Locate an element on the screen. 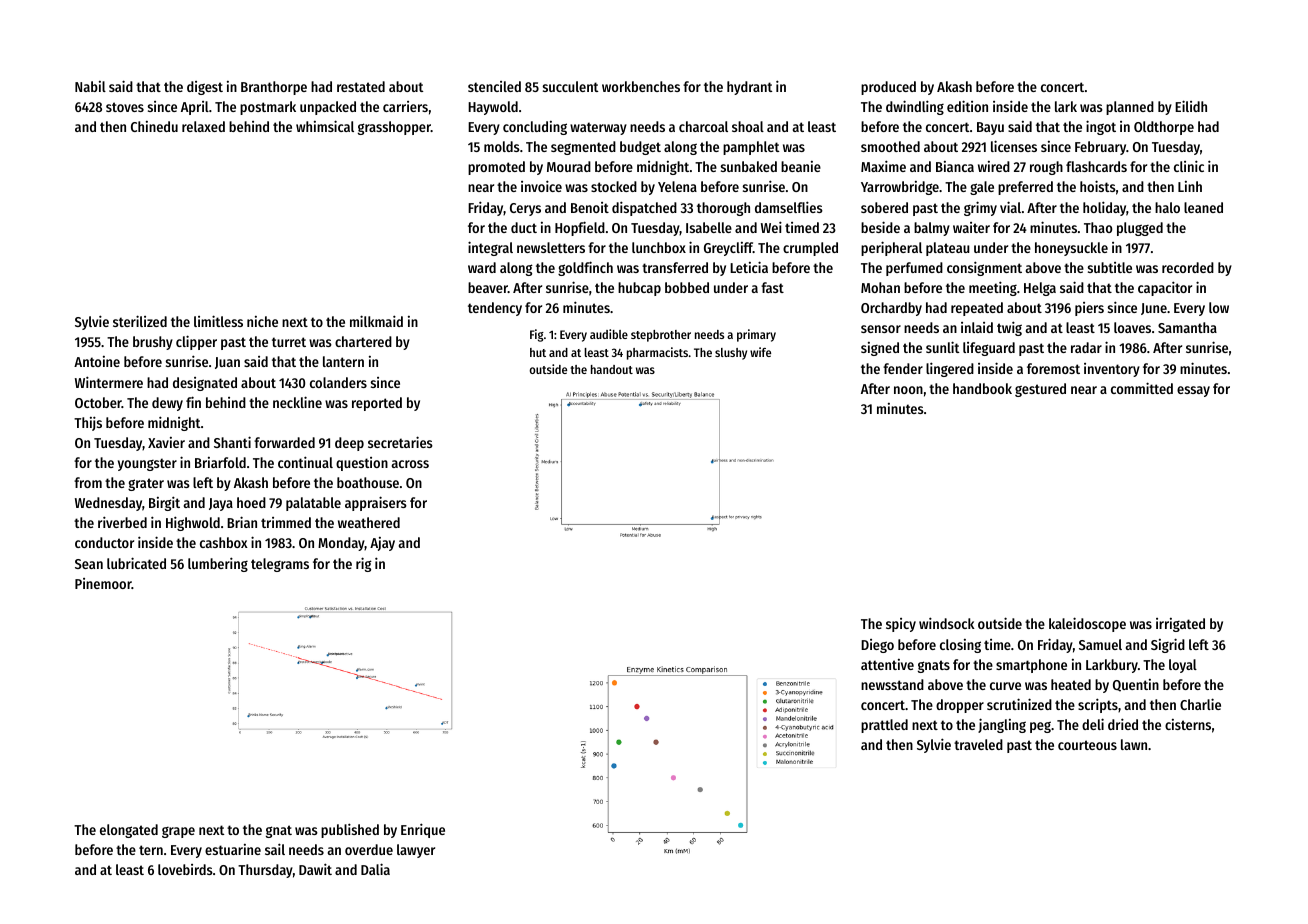  gestured is located at coordinates (1040, 390).
